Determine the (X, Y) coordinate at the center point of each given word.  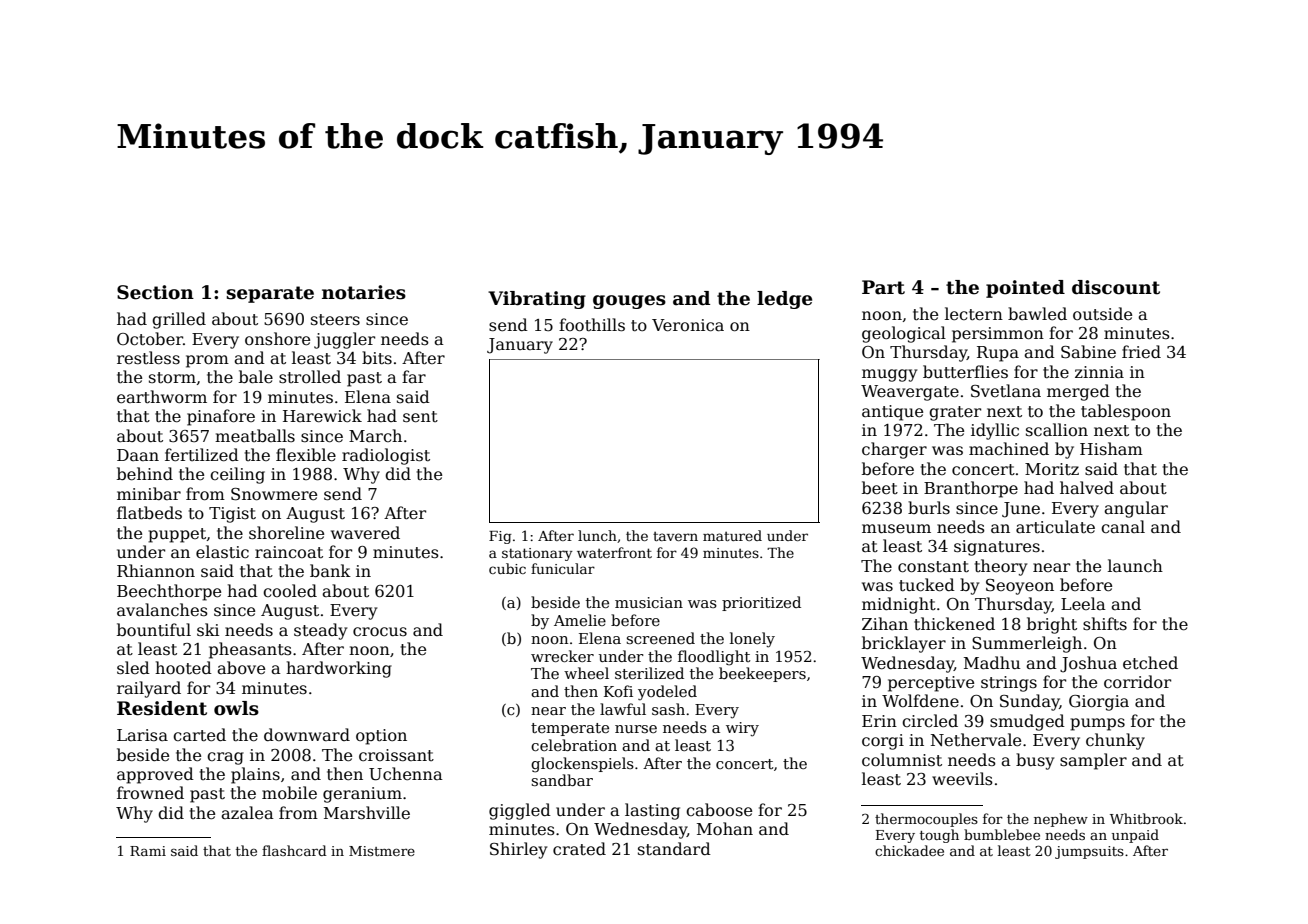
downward (307, 734)
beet (880, 488)
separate (270, 294)
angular (1136, 509)
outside (1102, 314)
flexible (306, 455)
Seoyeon (1020, 587)
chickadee (909, 850)
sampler (1093, 761)
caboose (719, 810)
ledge (784, 300)
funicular (563, 568)
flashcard (294, 850)
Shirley (518, 850)
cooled (290, 590)
